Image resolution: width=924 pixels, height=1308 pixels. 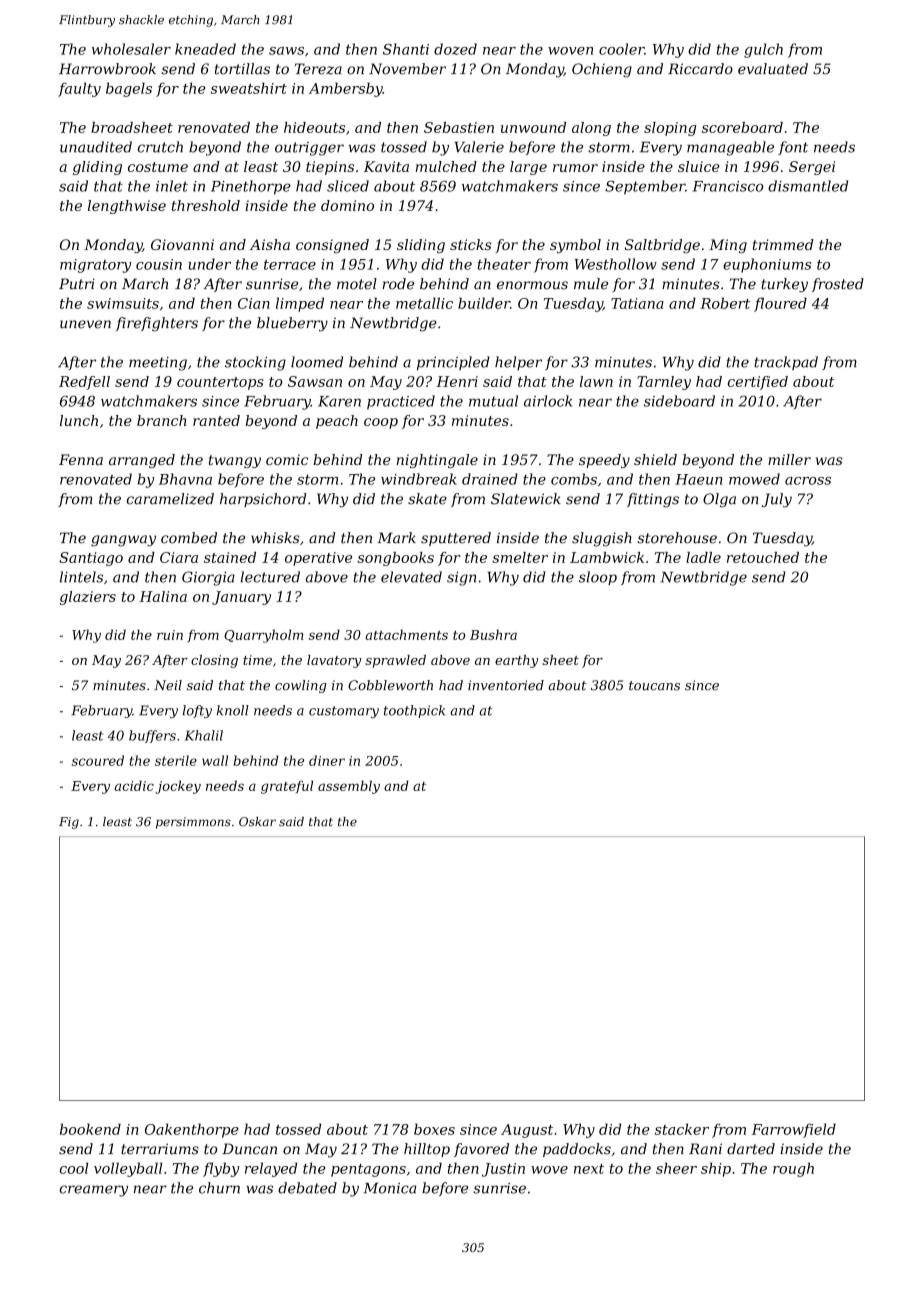 What do you see at coordinates (349, 787) in the image?
I see `assembly` at bounding box center [349, 787].
